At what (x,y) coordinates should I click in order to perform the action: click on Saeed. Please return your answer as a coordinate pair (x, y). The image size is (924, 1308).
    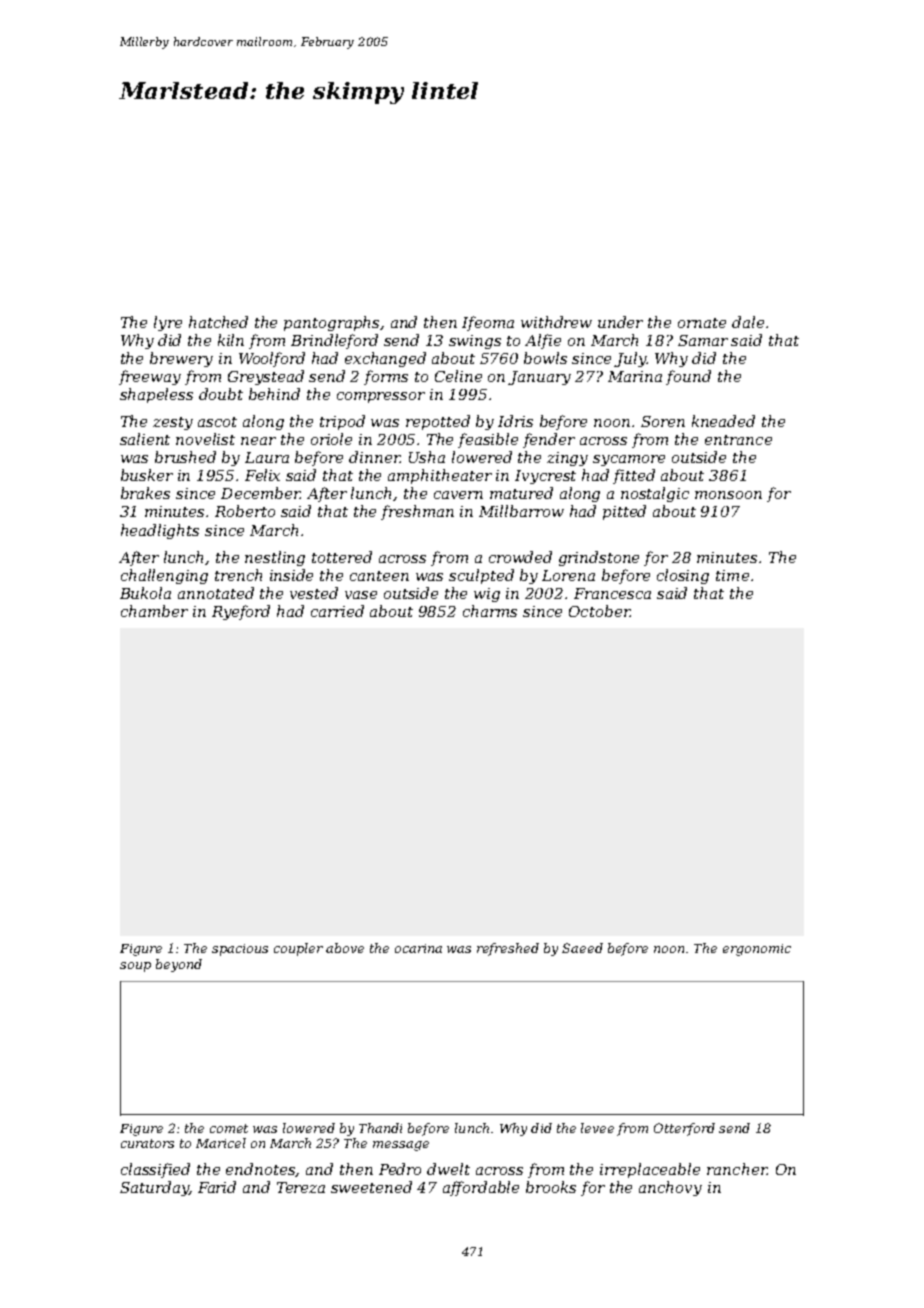
    Looking at the image, I should click on (582, 948).
